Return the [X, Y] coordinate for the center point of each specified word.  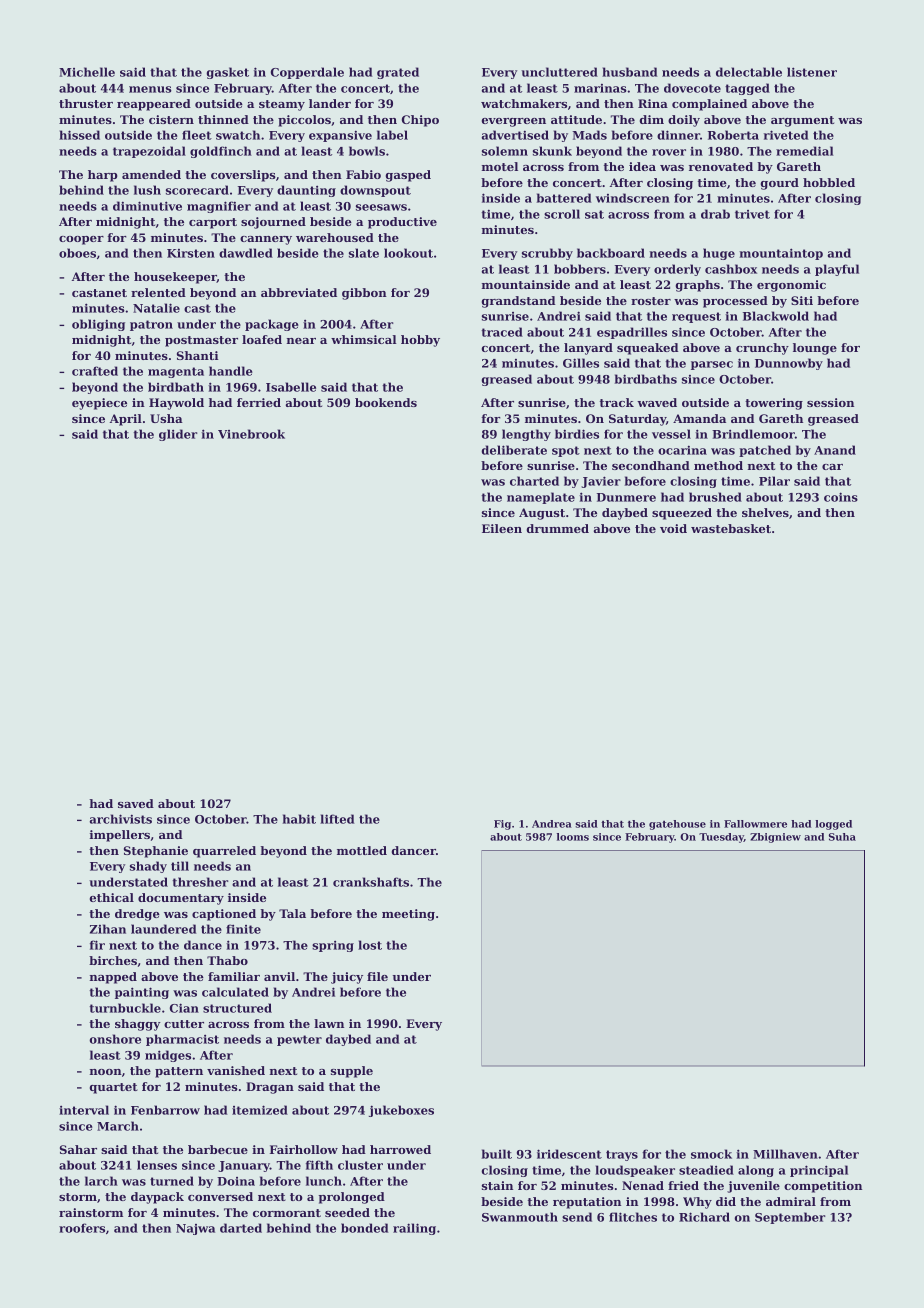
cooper [81, 240]
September [790, 1218]
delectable [749, 72]
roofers [82, 1228]
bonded [364, 1228]
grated [398, 73]
